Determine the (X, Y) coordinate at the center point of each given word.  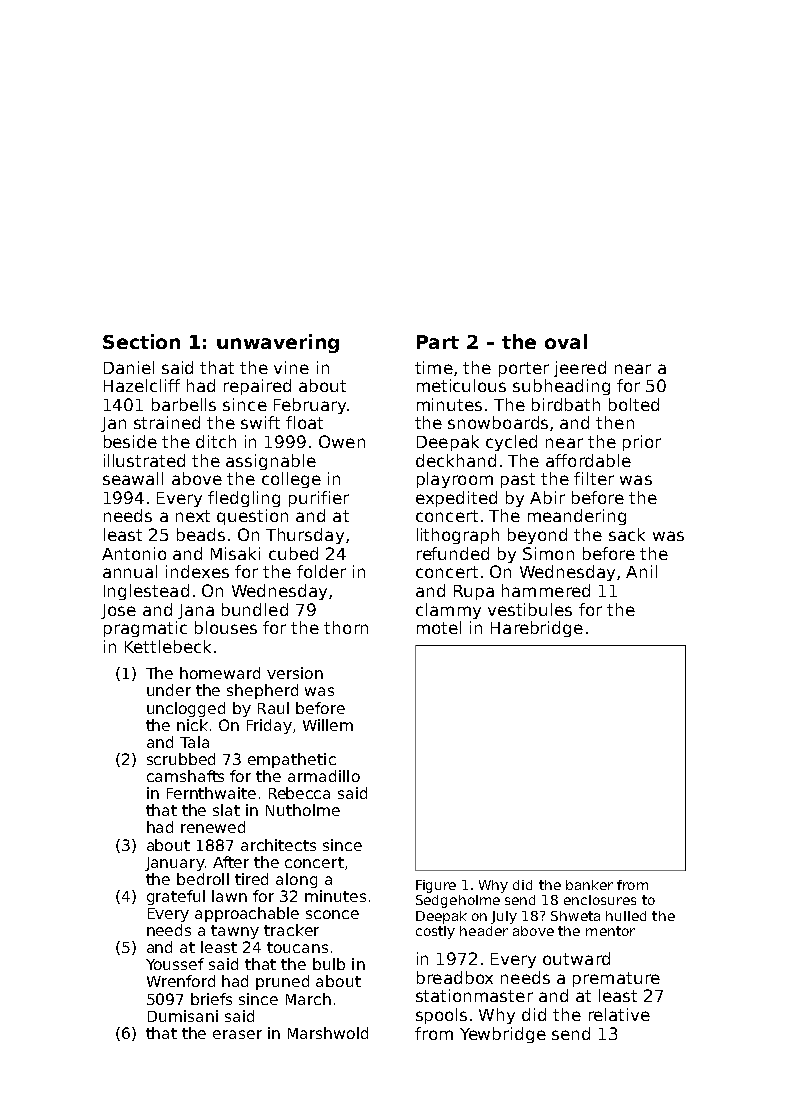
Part (438, 342)
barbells (184, 404)
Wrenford (181, 981)
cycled (511, 443)
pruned (282, 982)
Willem (328, 725)
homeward (220, 673)
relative (619, 1014)
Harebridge (537, 629)
